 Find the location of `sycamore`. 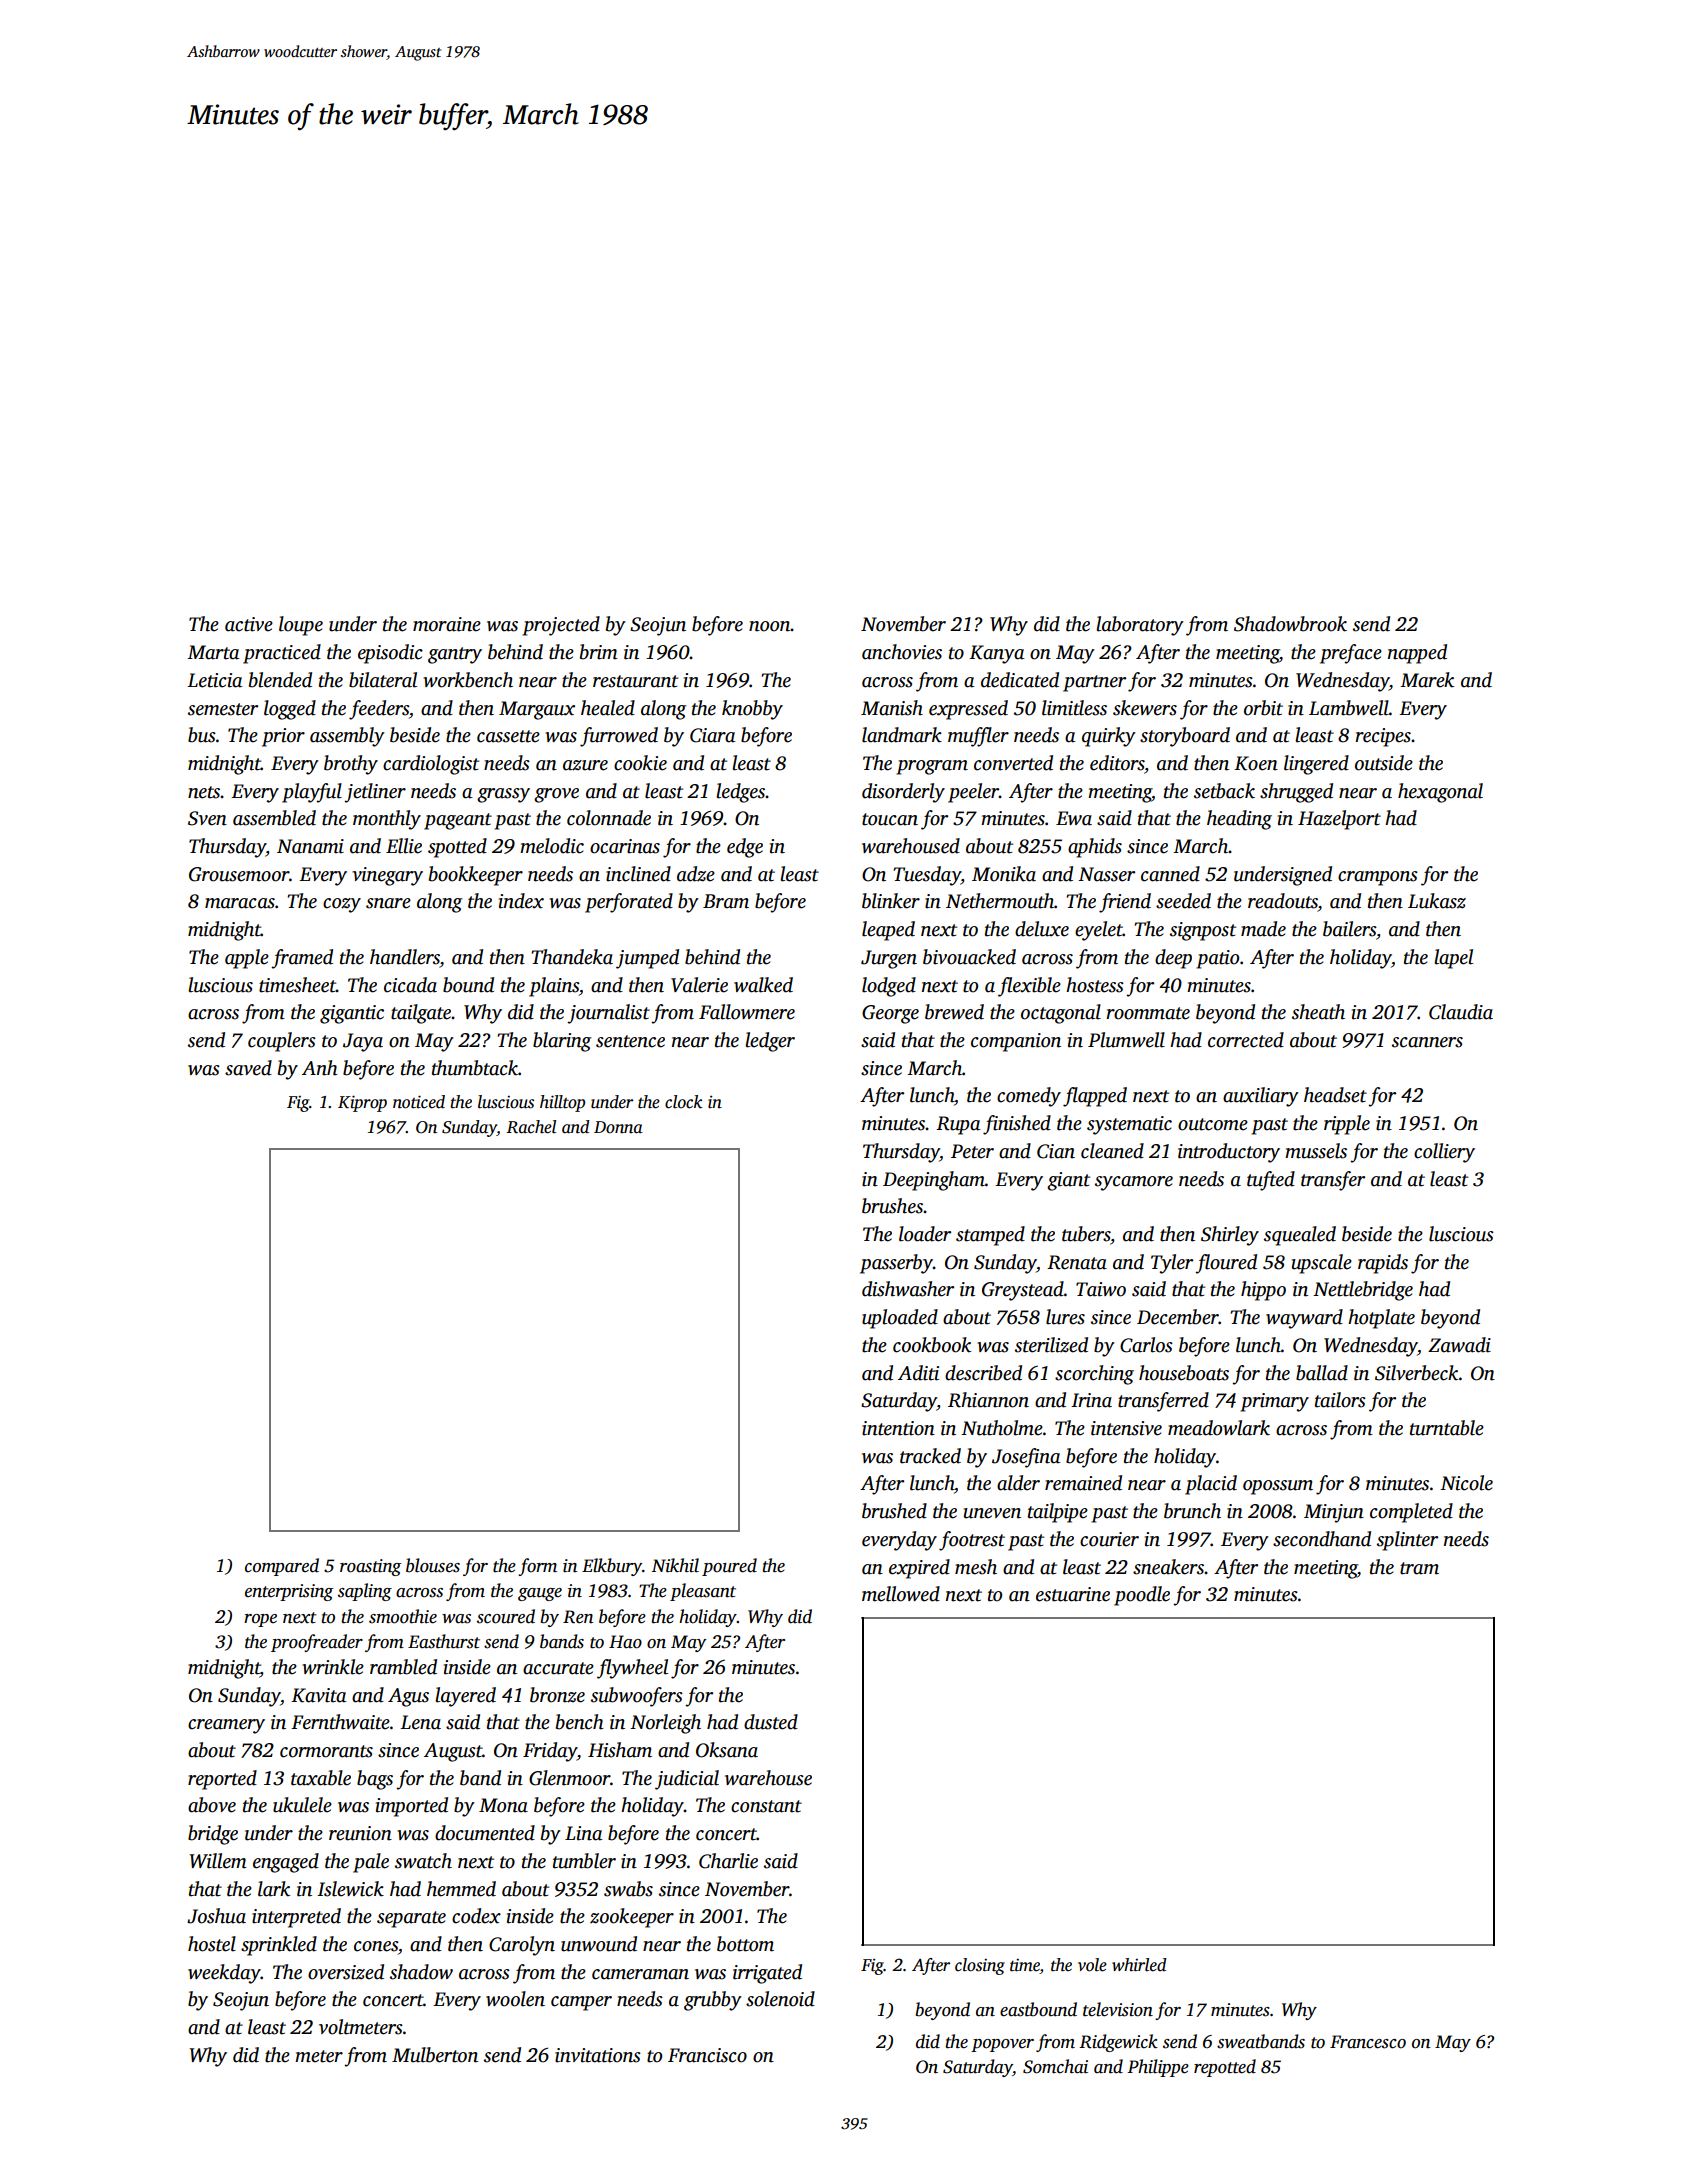

sycamore is located at coordinates (1134, 1183).
